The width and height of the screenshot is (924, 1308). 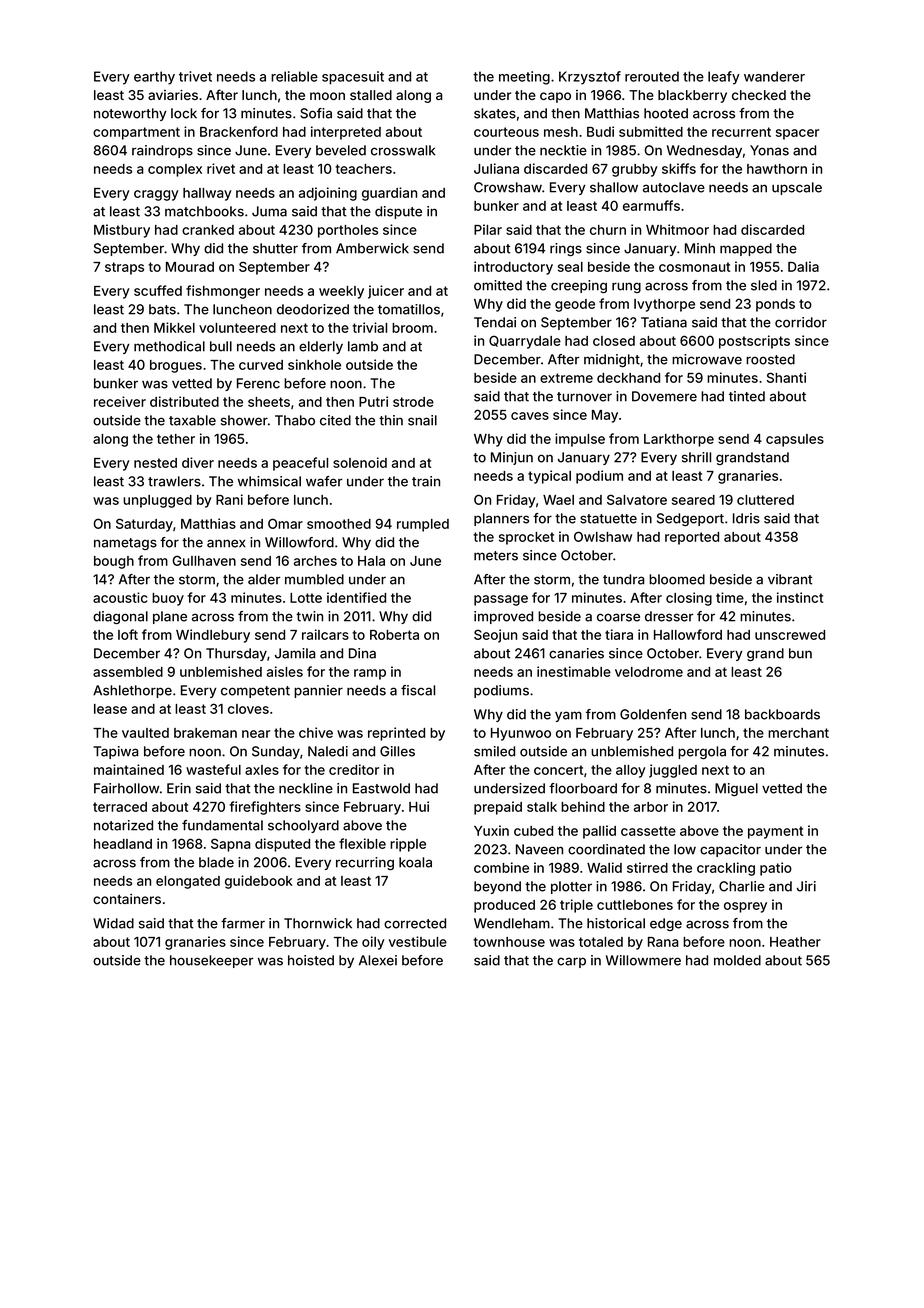 I want to click on Alexei, so click(x=378, y=960).
